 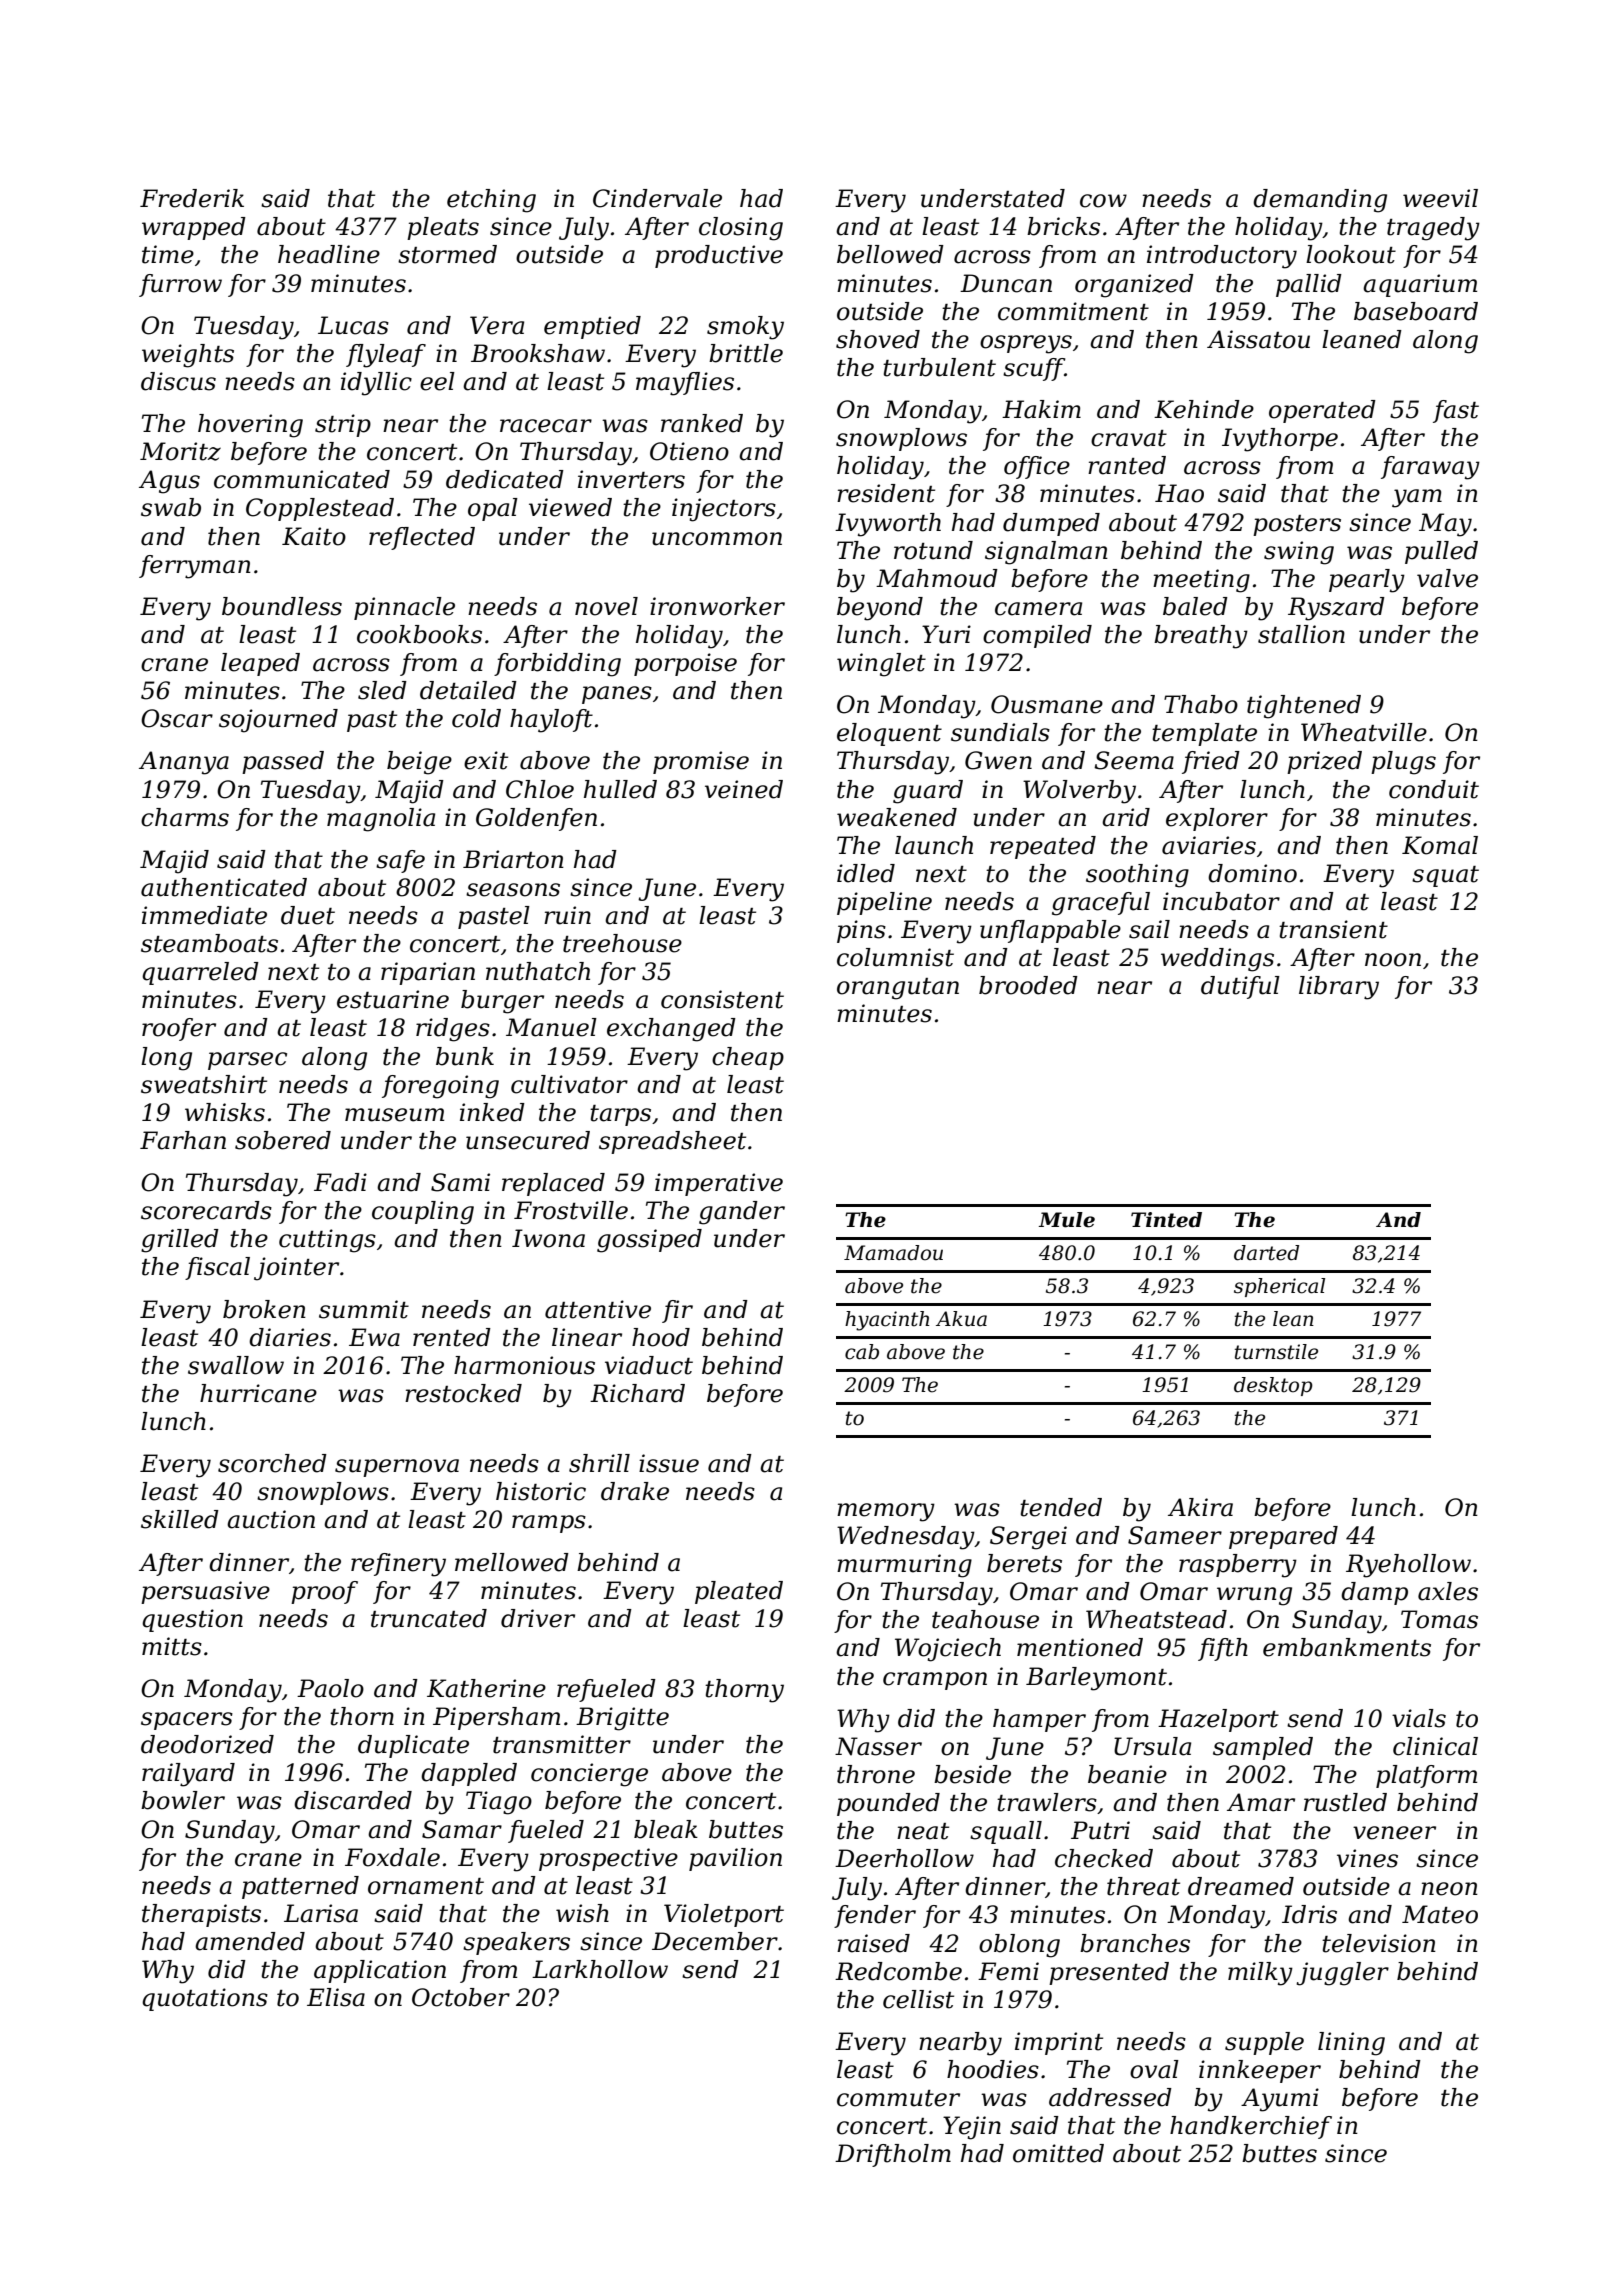 What do you see at coordinates (1304, 707) in the screenshot?
I see `tightened` at bounding box center [1304, 707].
